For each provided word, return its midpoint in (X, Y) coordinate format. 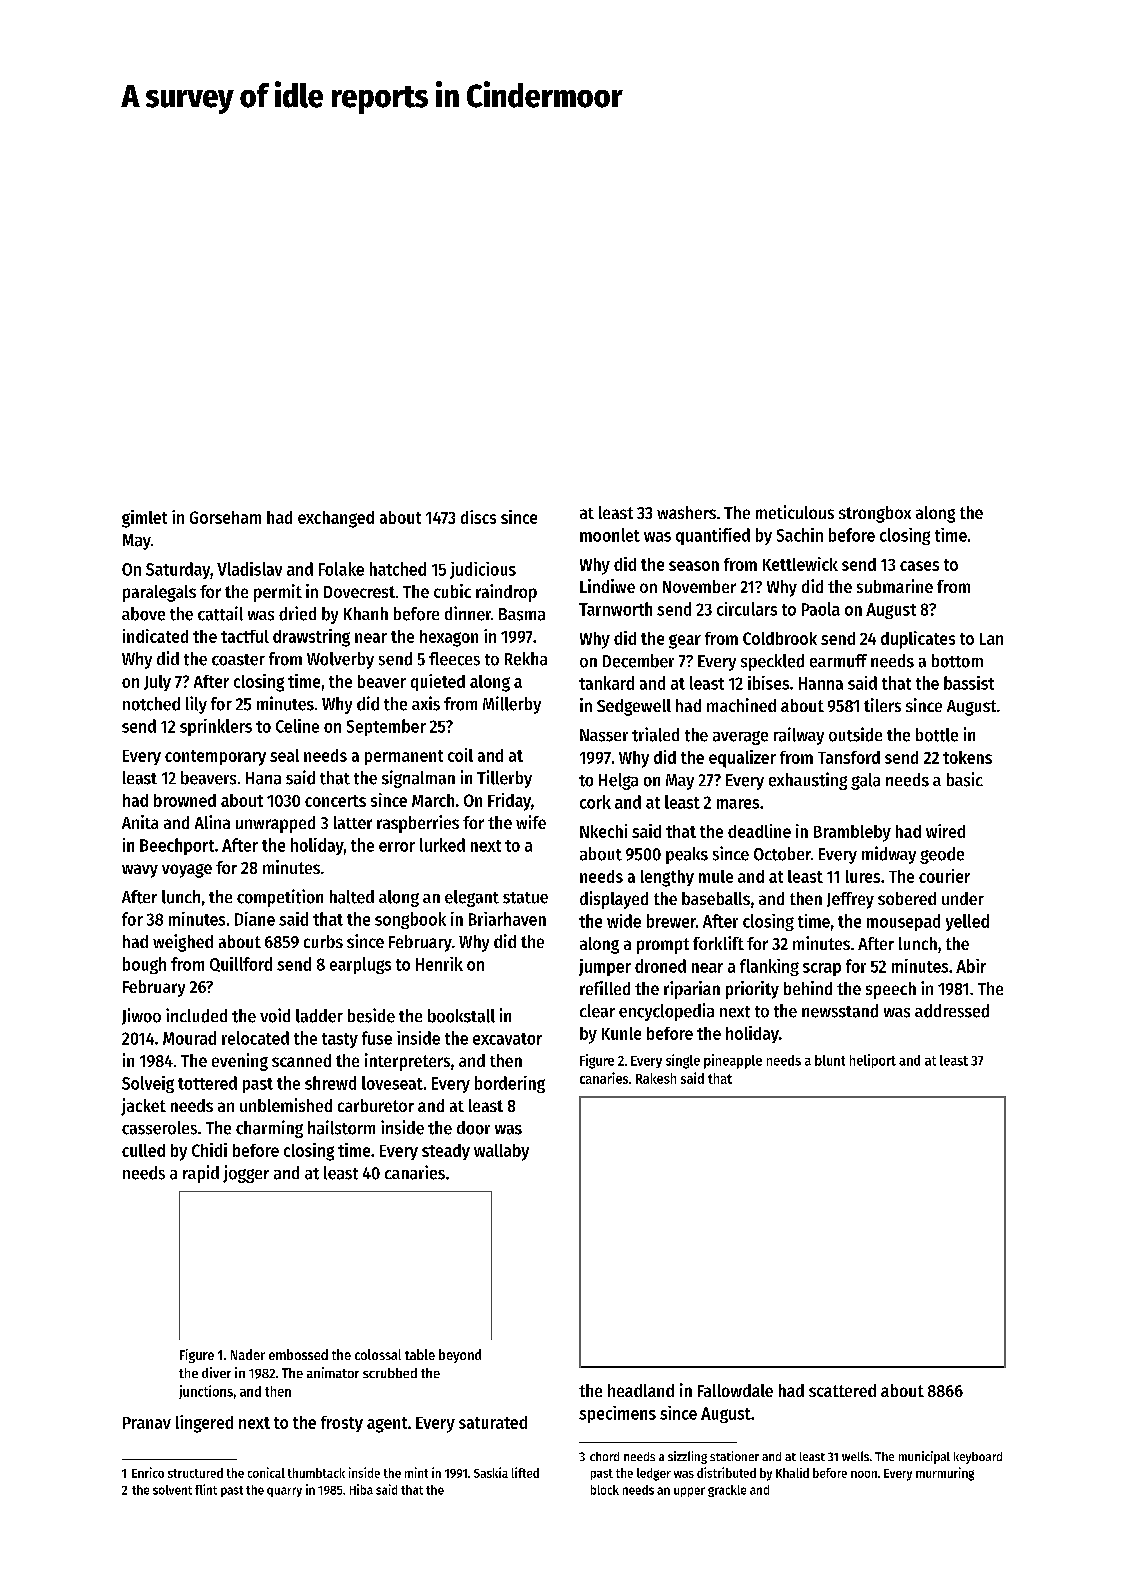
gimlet (144, 519)
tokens (967, 757)
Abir (971, 966)
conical (266, 1472)
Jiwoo (141, 1016)
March (433, 800)
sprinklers (216, 727)
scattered (842, 1390)
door (473, 1128)
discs (478, 517)
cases (919, 566)
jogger (246, 1174)
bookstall (461, 1016)
